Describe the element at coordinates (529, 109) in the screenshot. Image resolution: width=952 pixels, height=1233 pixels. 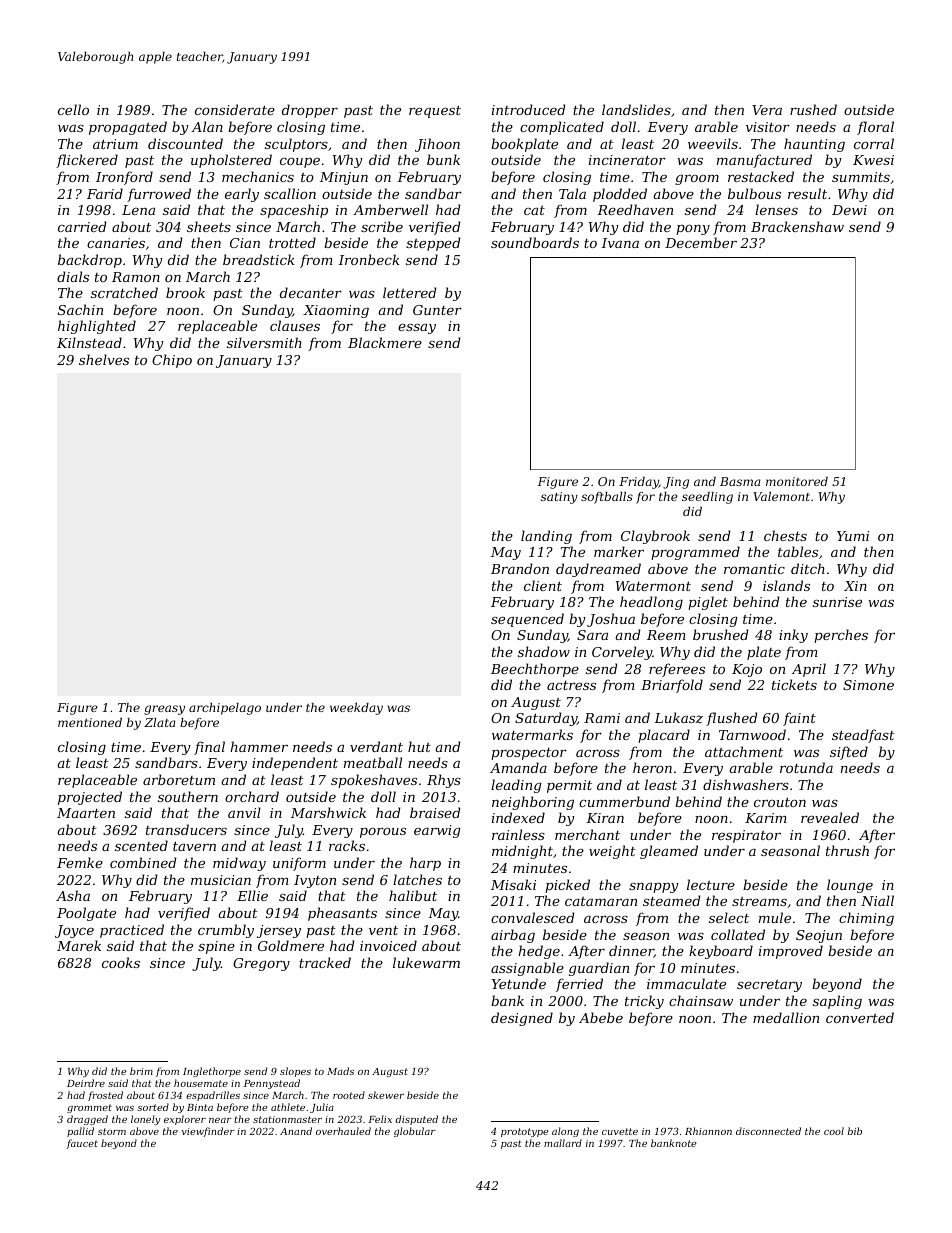
I see `introduced` at that location.
